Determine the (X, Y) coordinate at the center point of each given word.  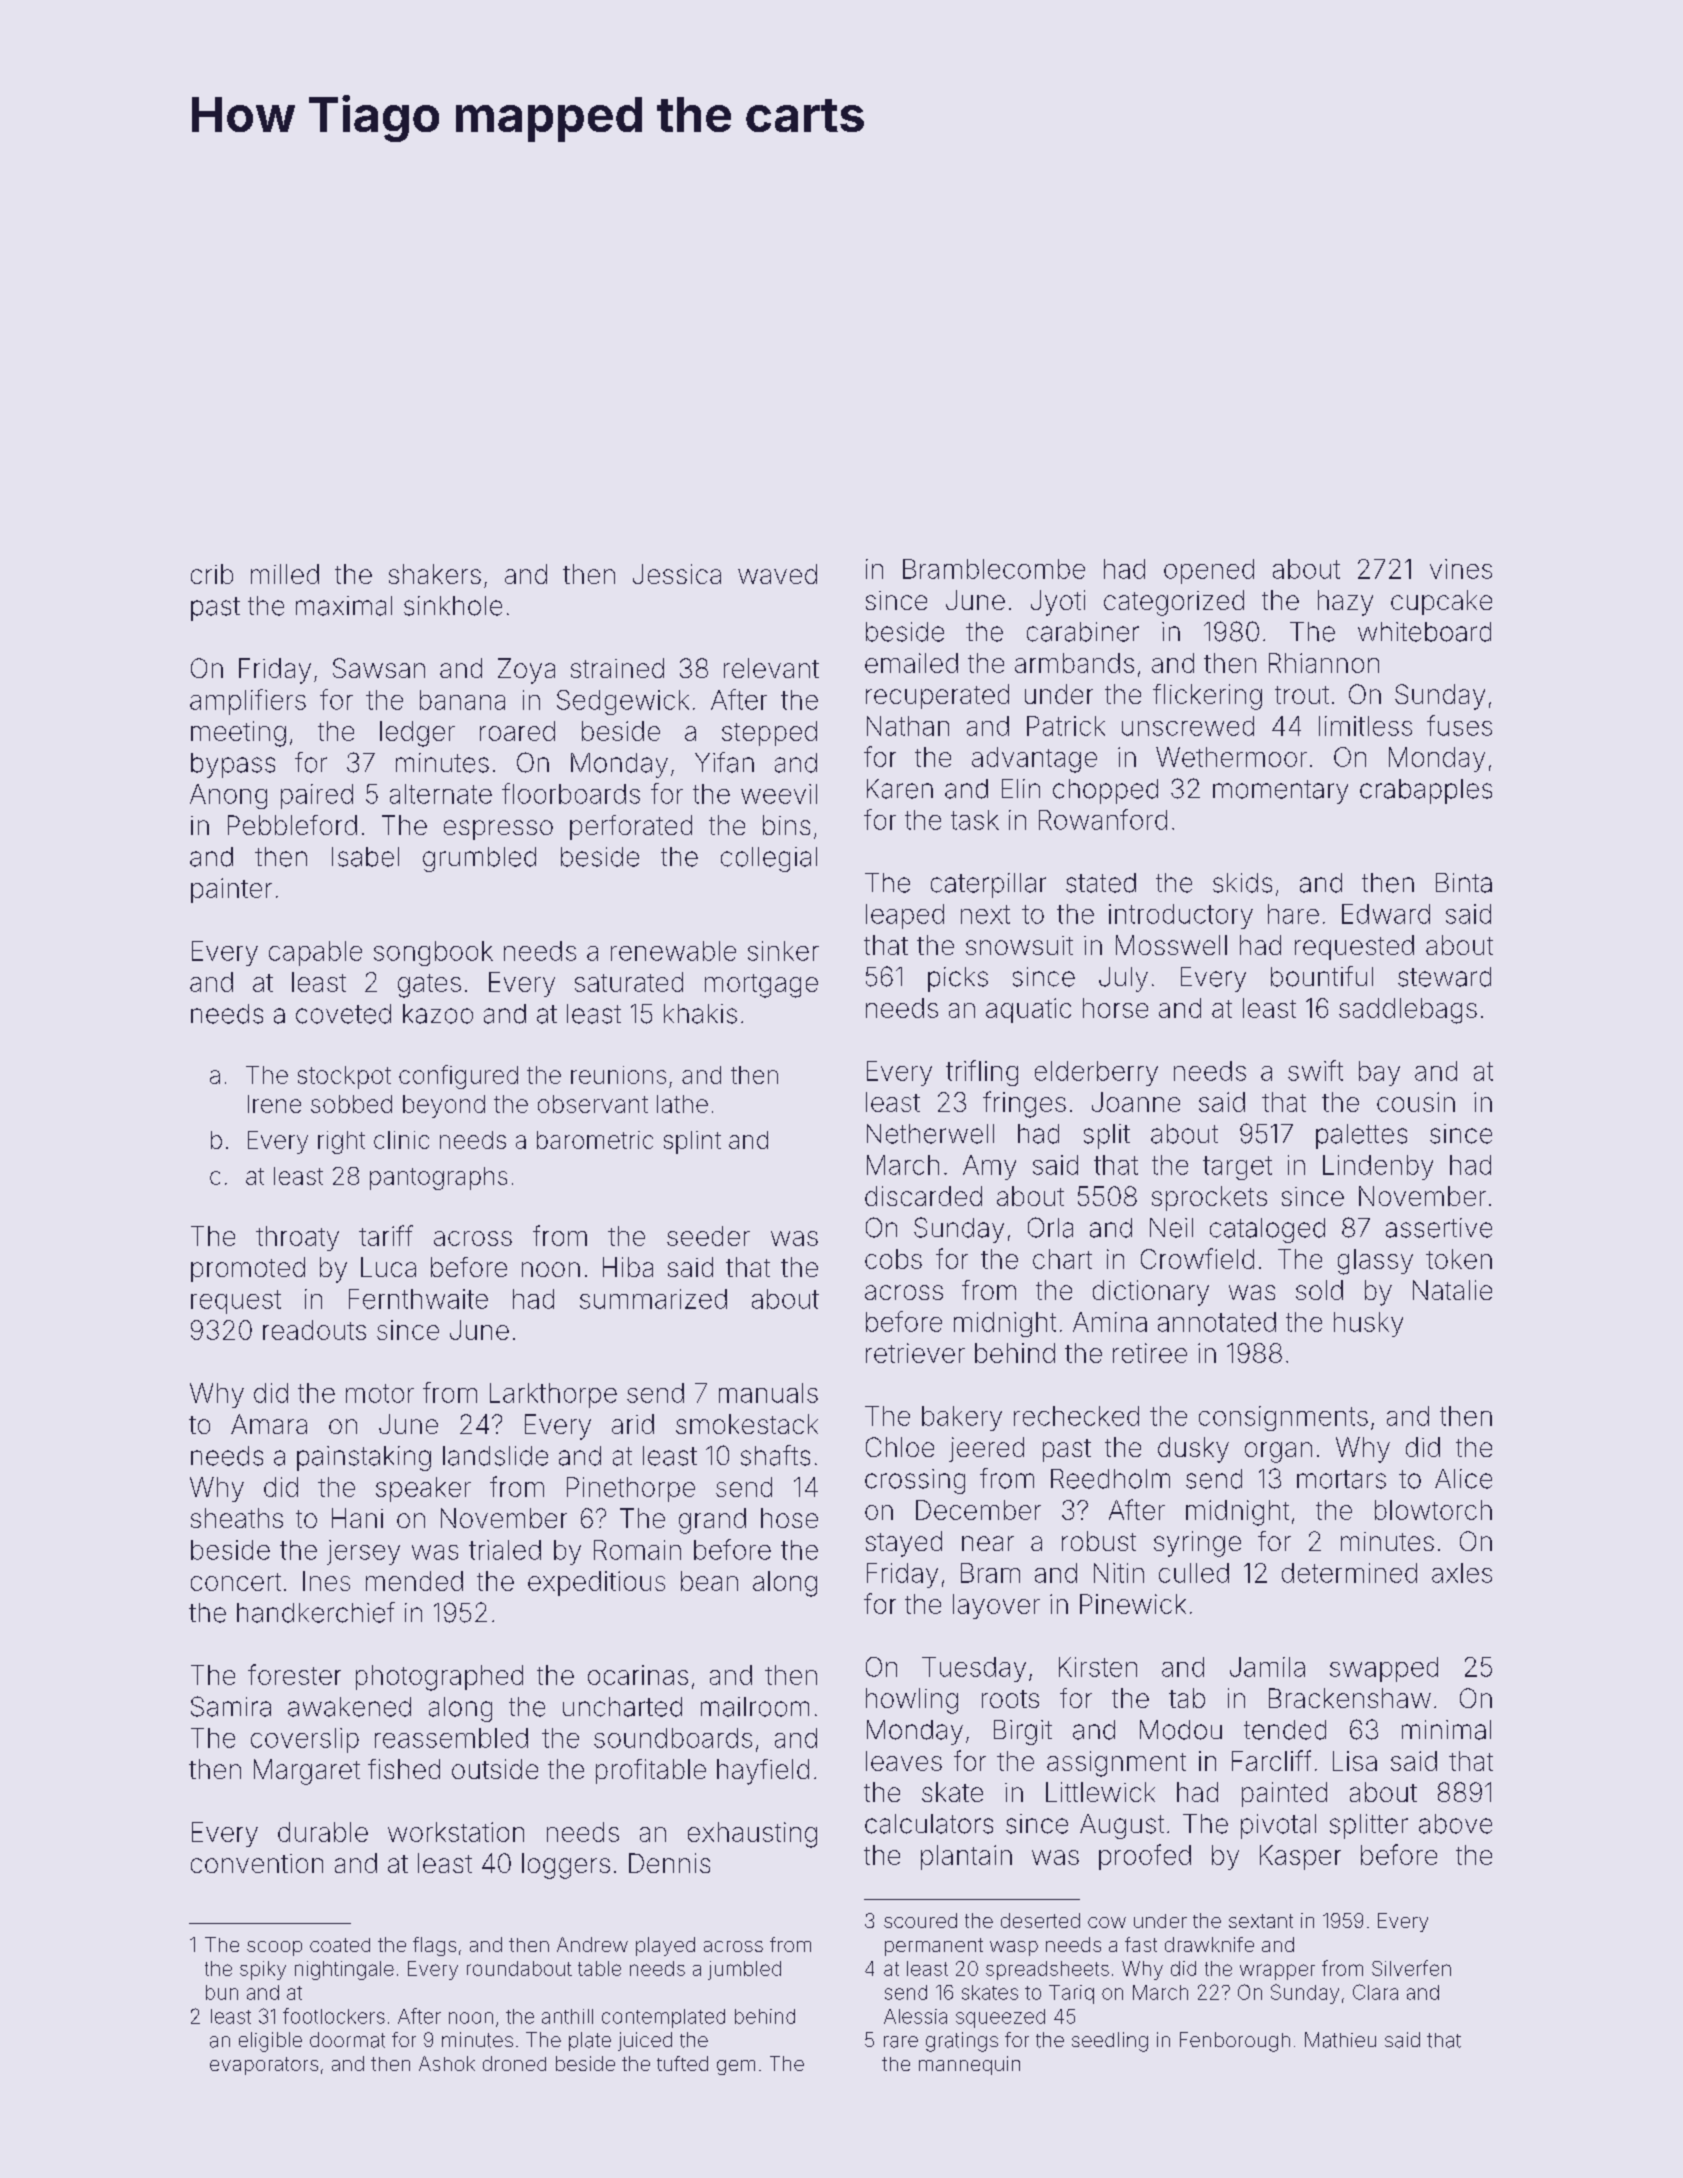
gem (736, 2067)
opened (1209, 571)
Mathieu (1340, 2040)
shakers (435, 574)
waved (777, 574)
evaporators (264, 2066)
